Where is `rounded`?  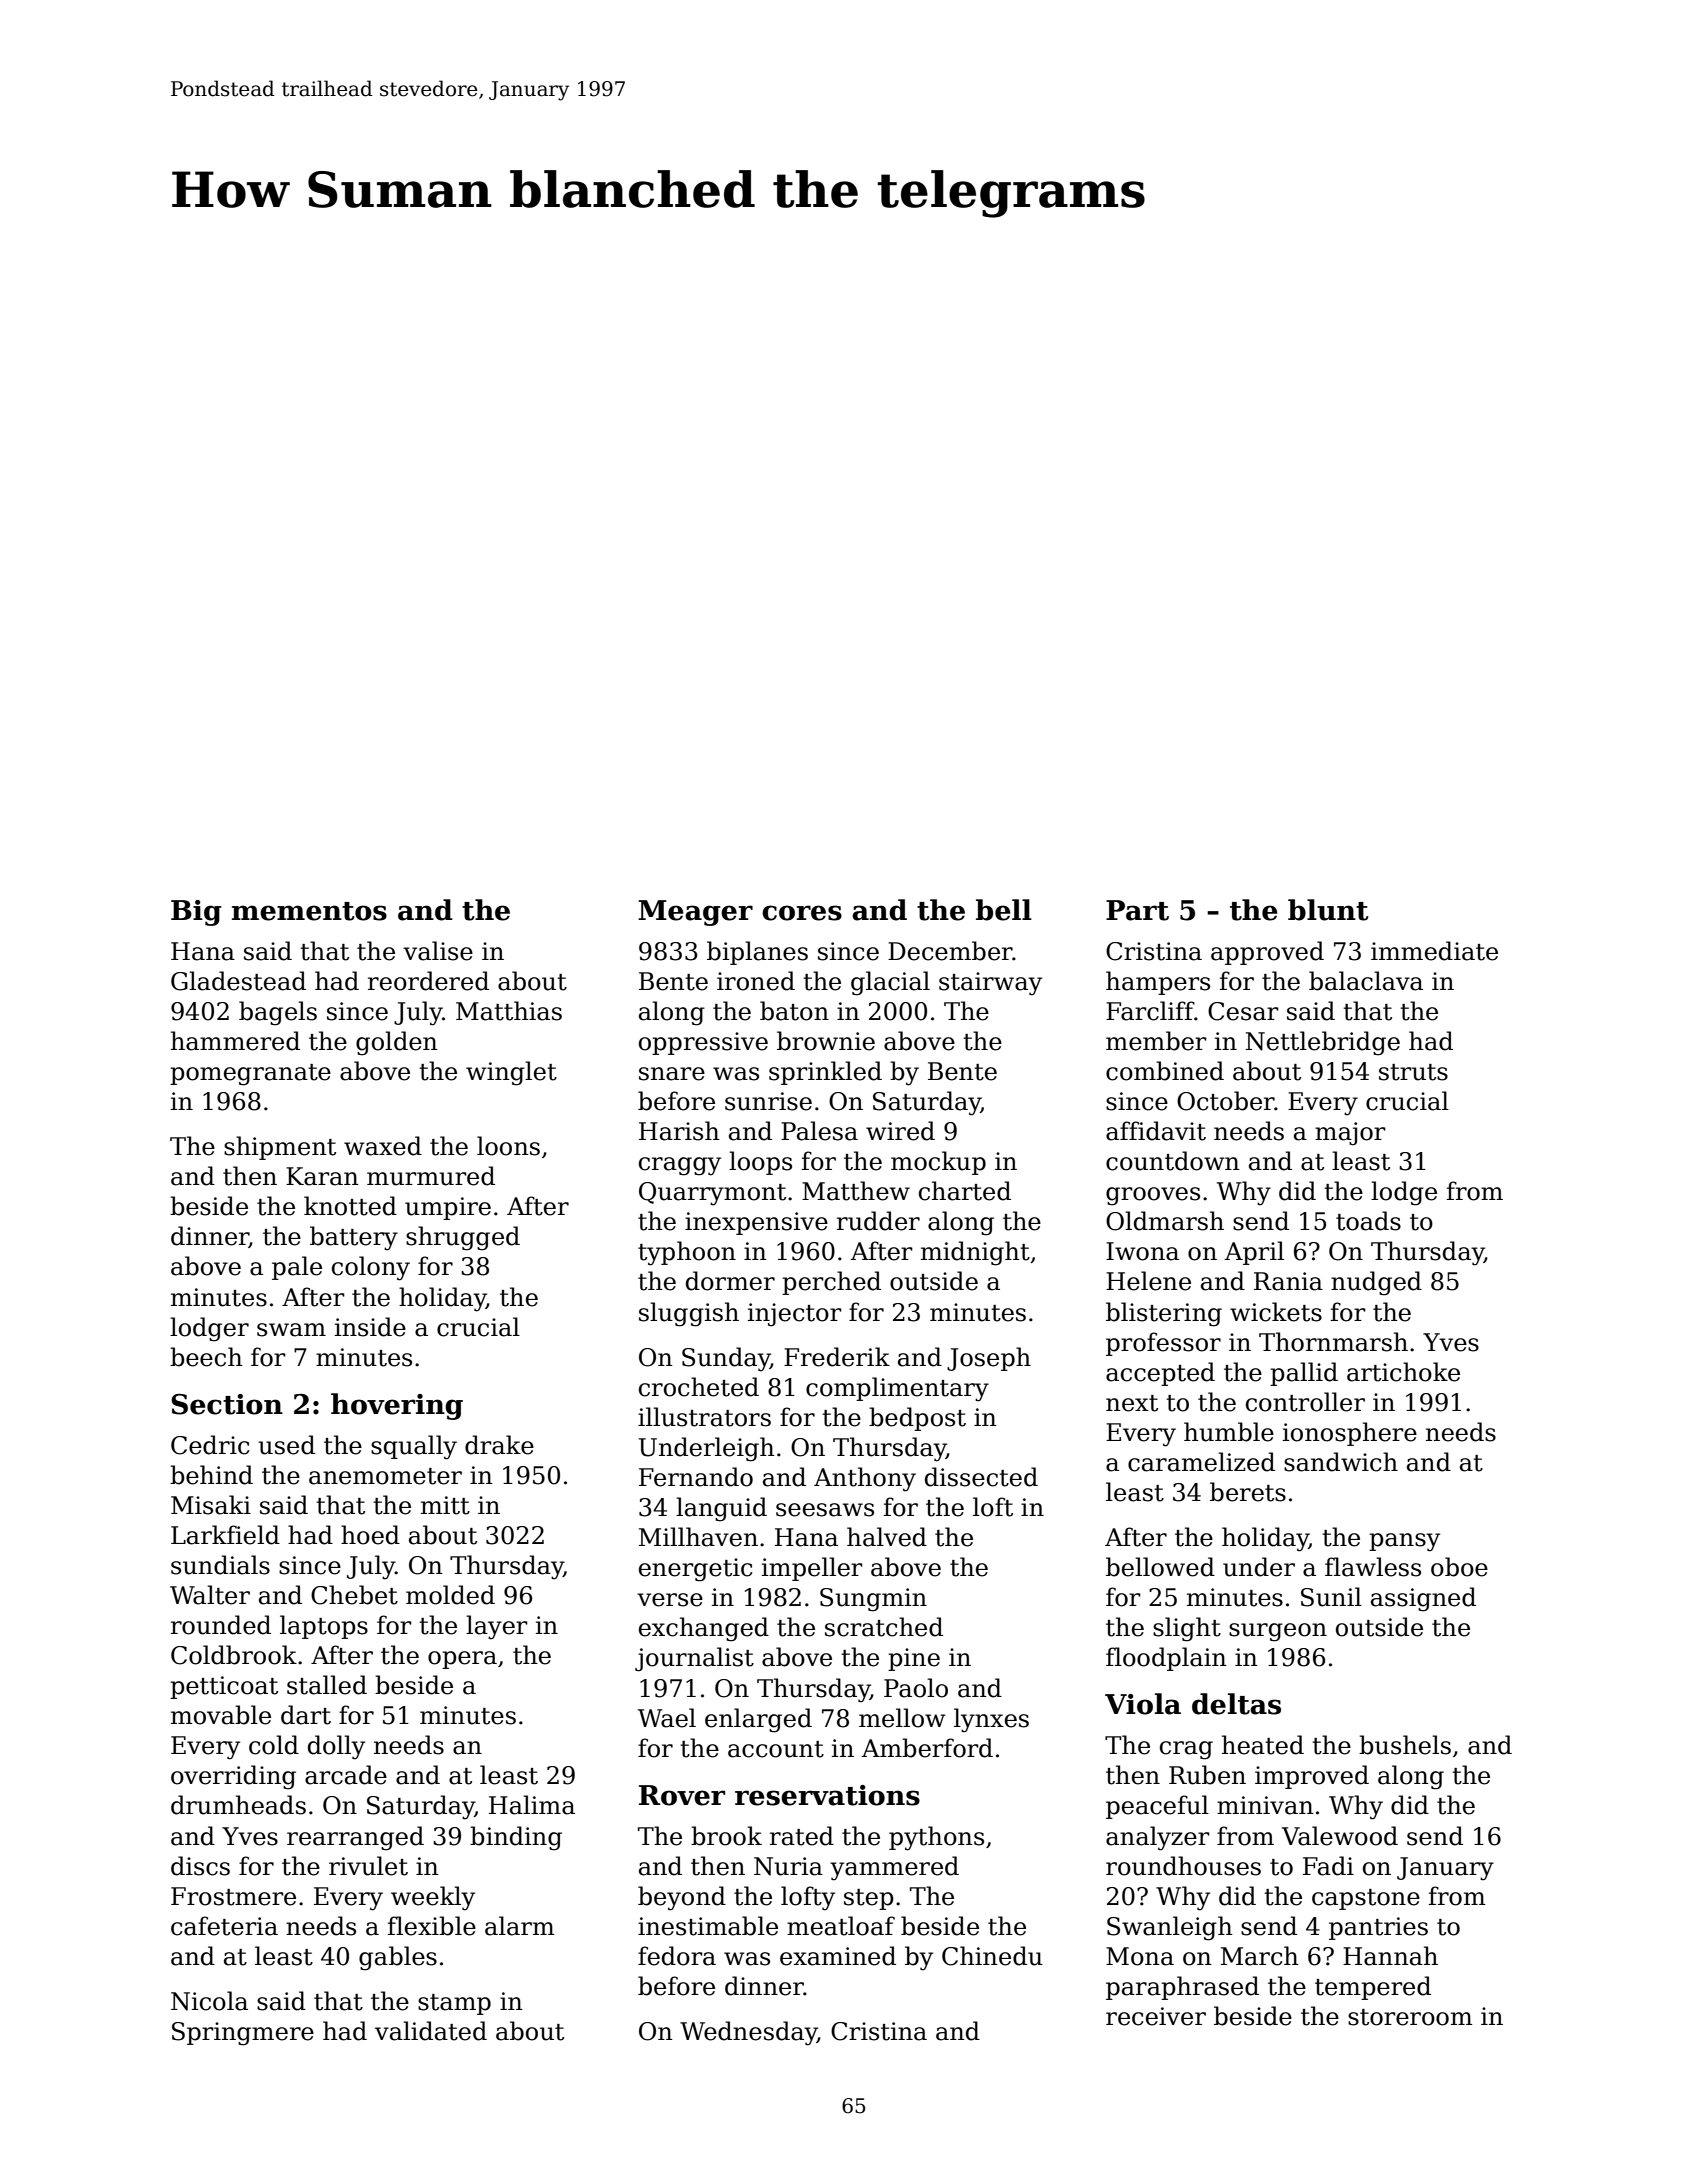 rounded is located at coordinates (221, 1625).
